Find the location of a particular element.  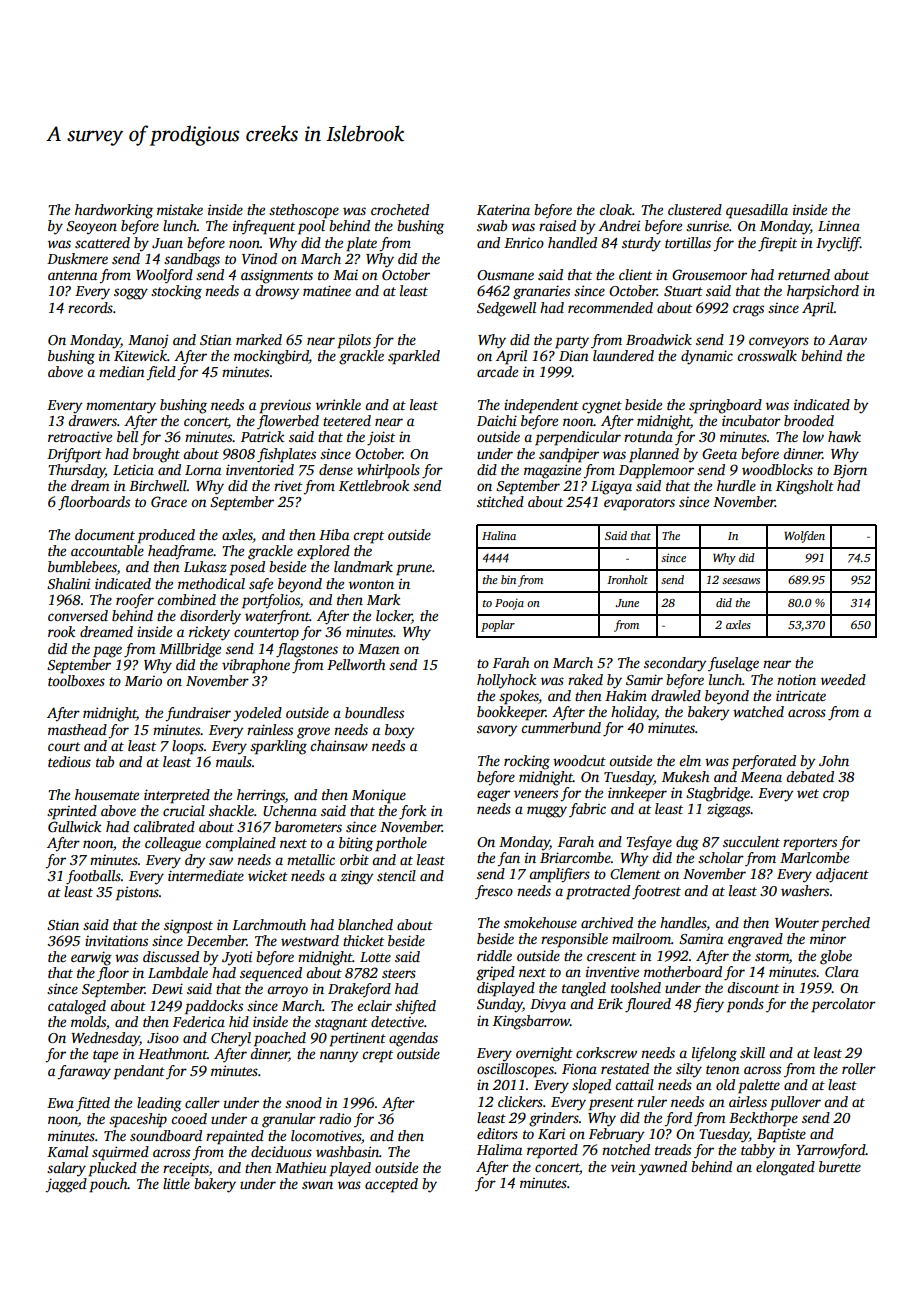

sparkled is located at coordinates (414, 357).
